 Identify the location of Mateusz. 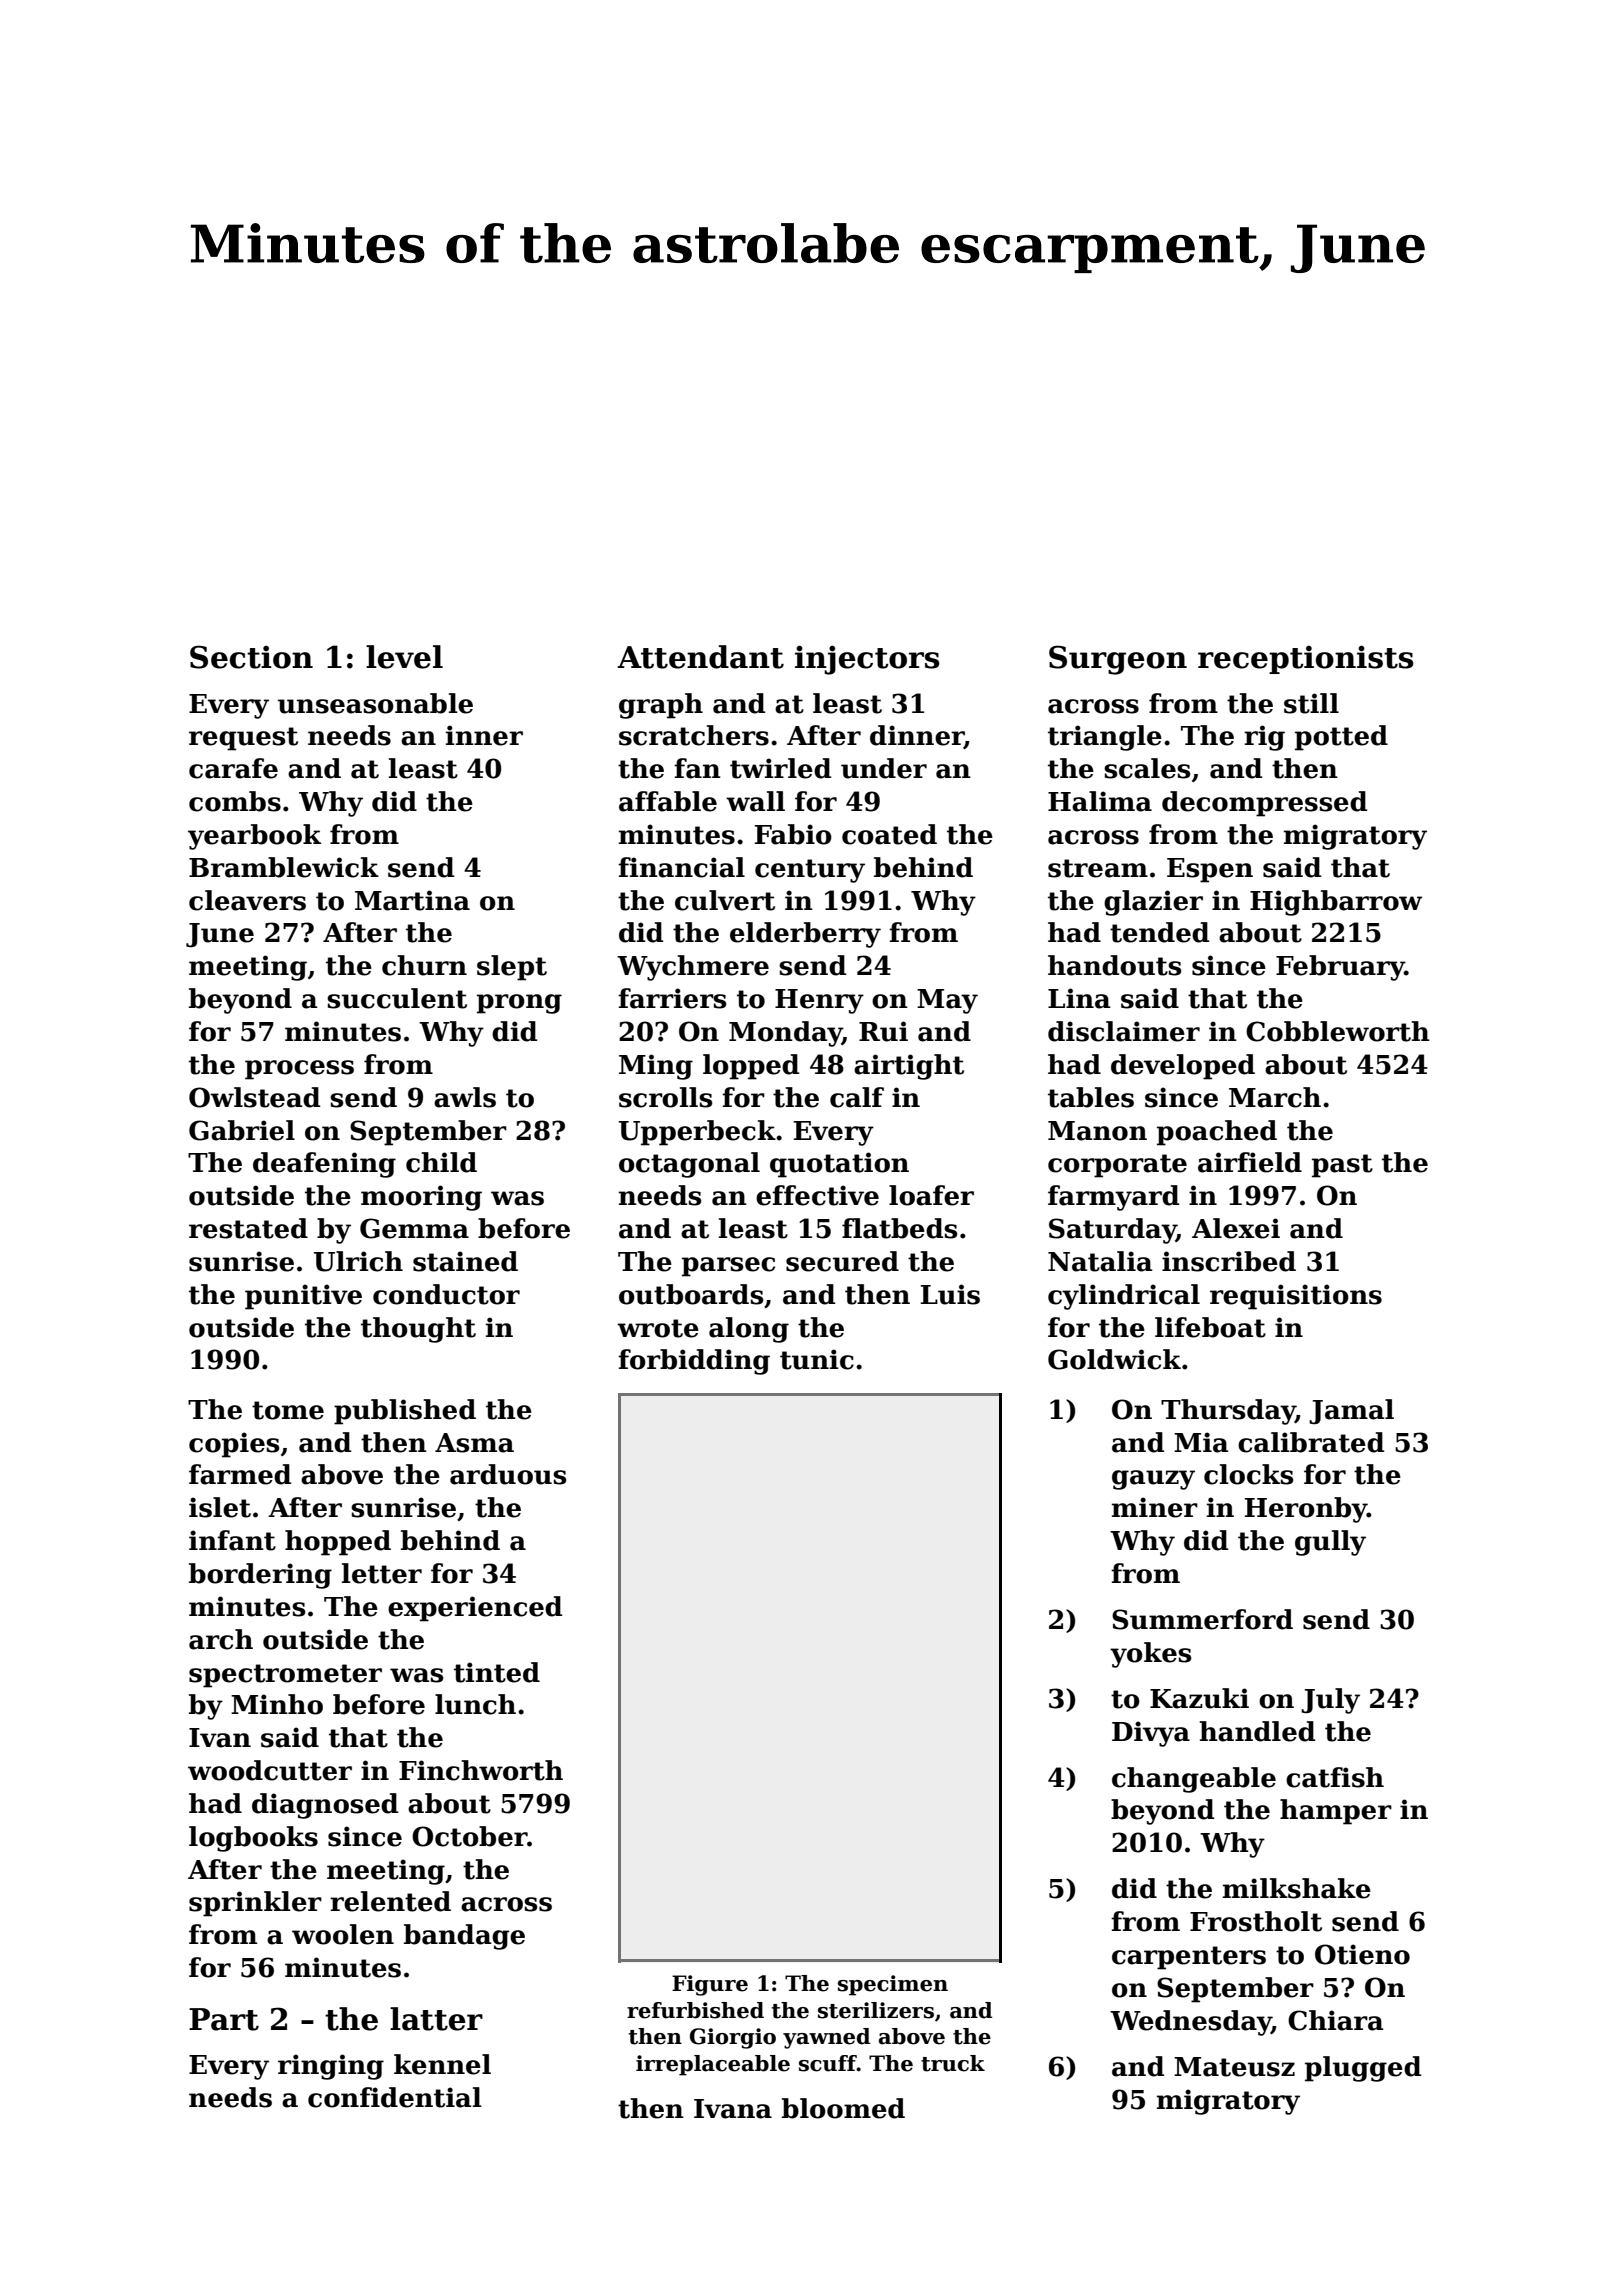
(1234, 2067).
